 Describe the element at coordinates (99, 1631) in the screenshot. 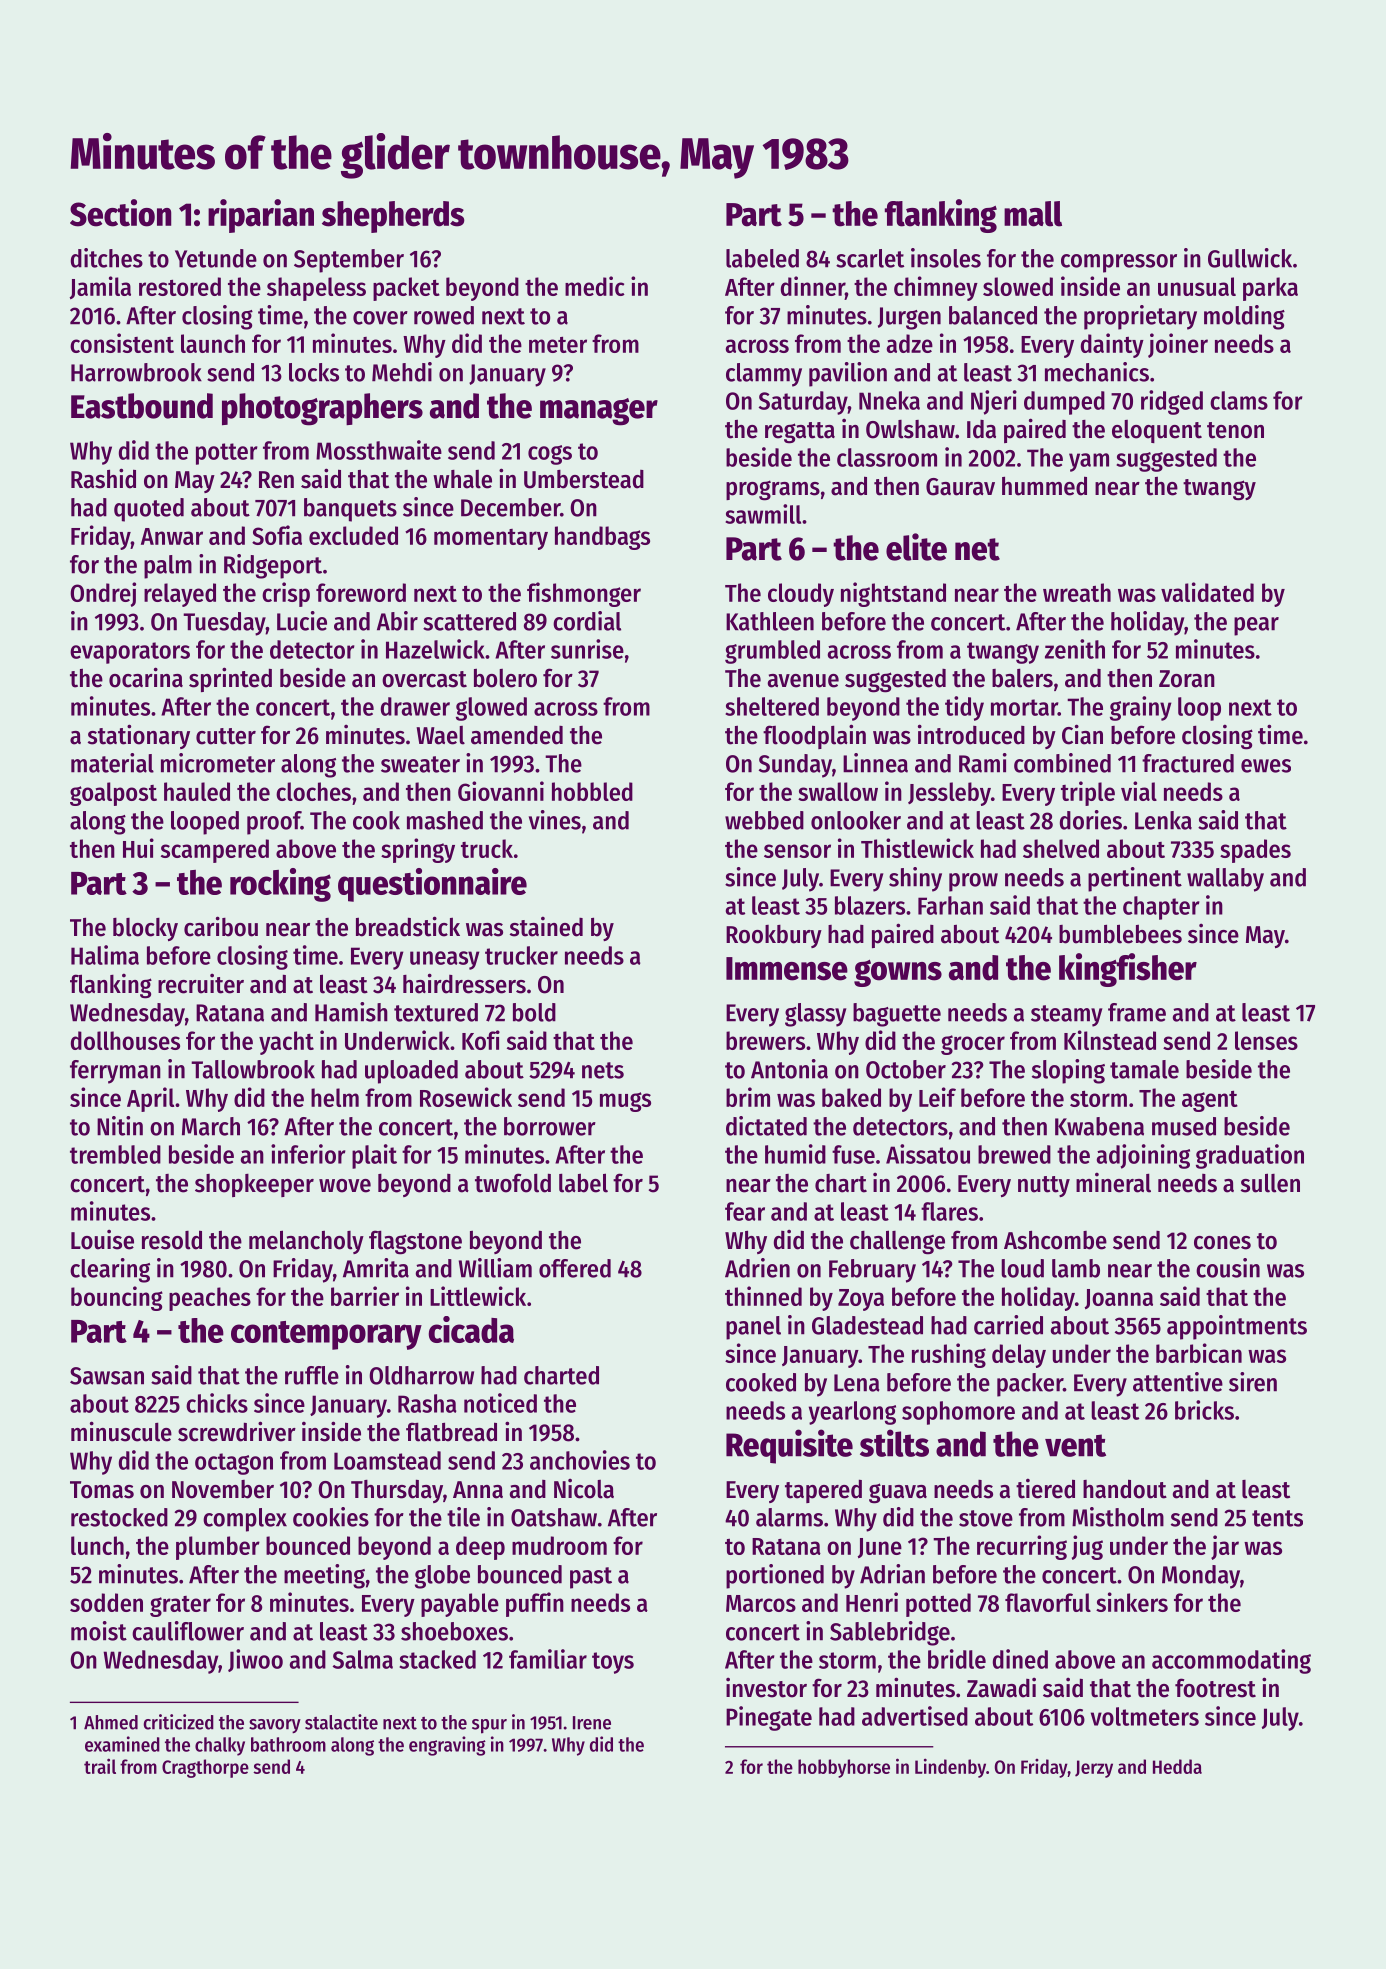

I see `moist` at that location.
